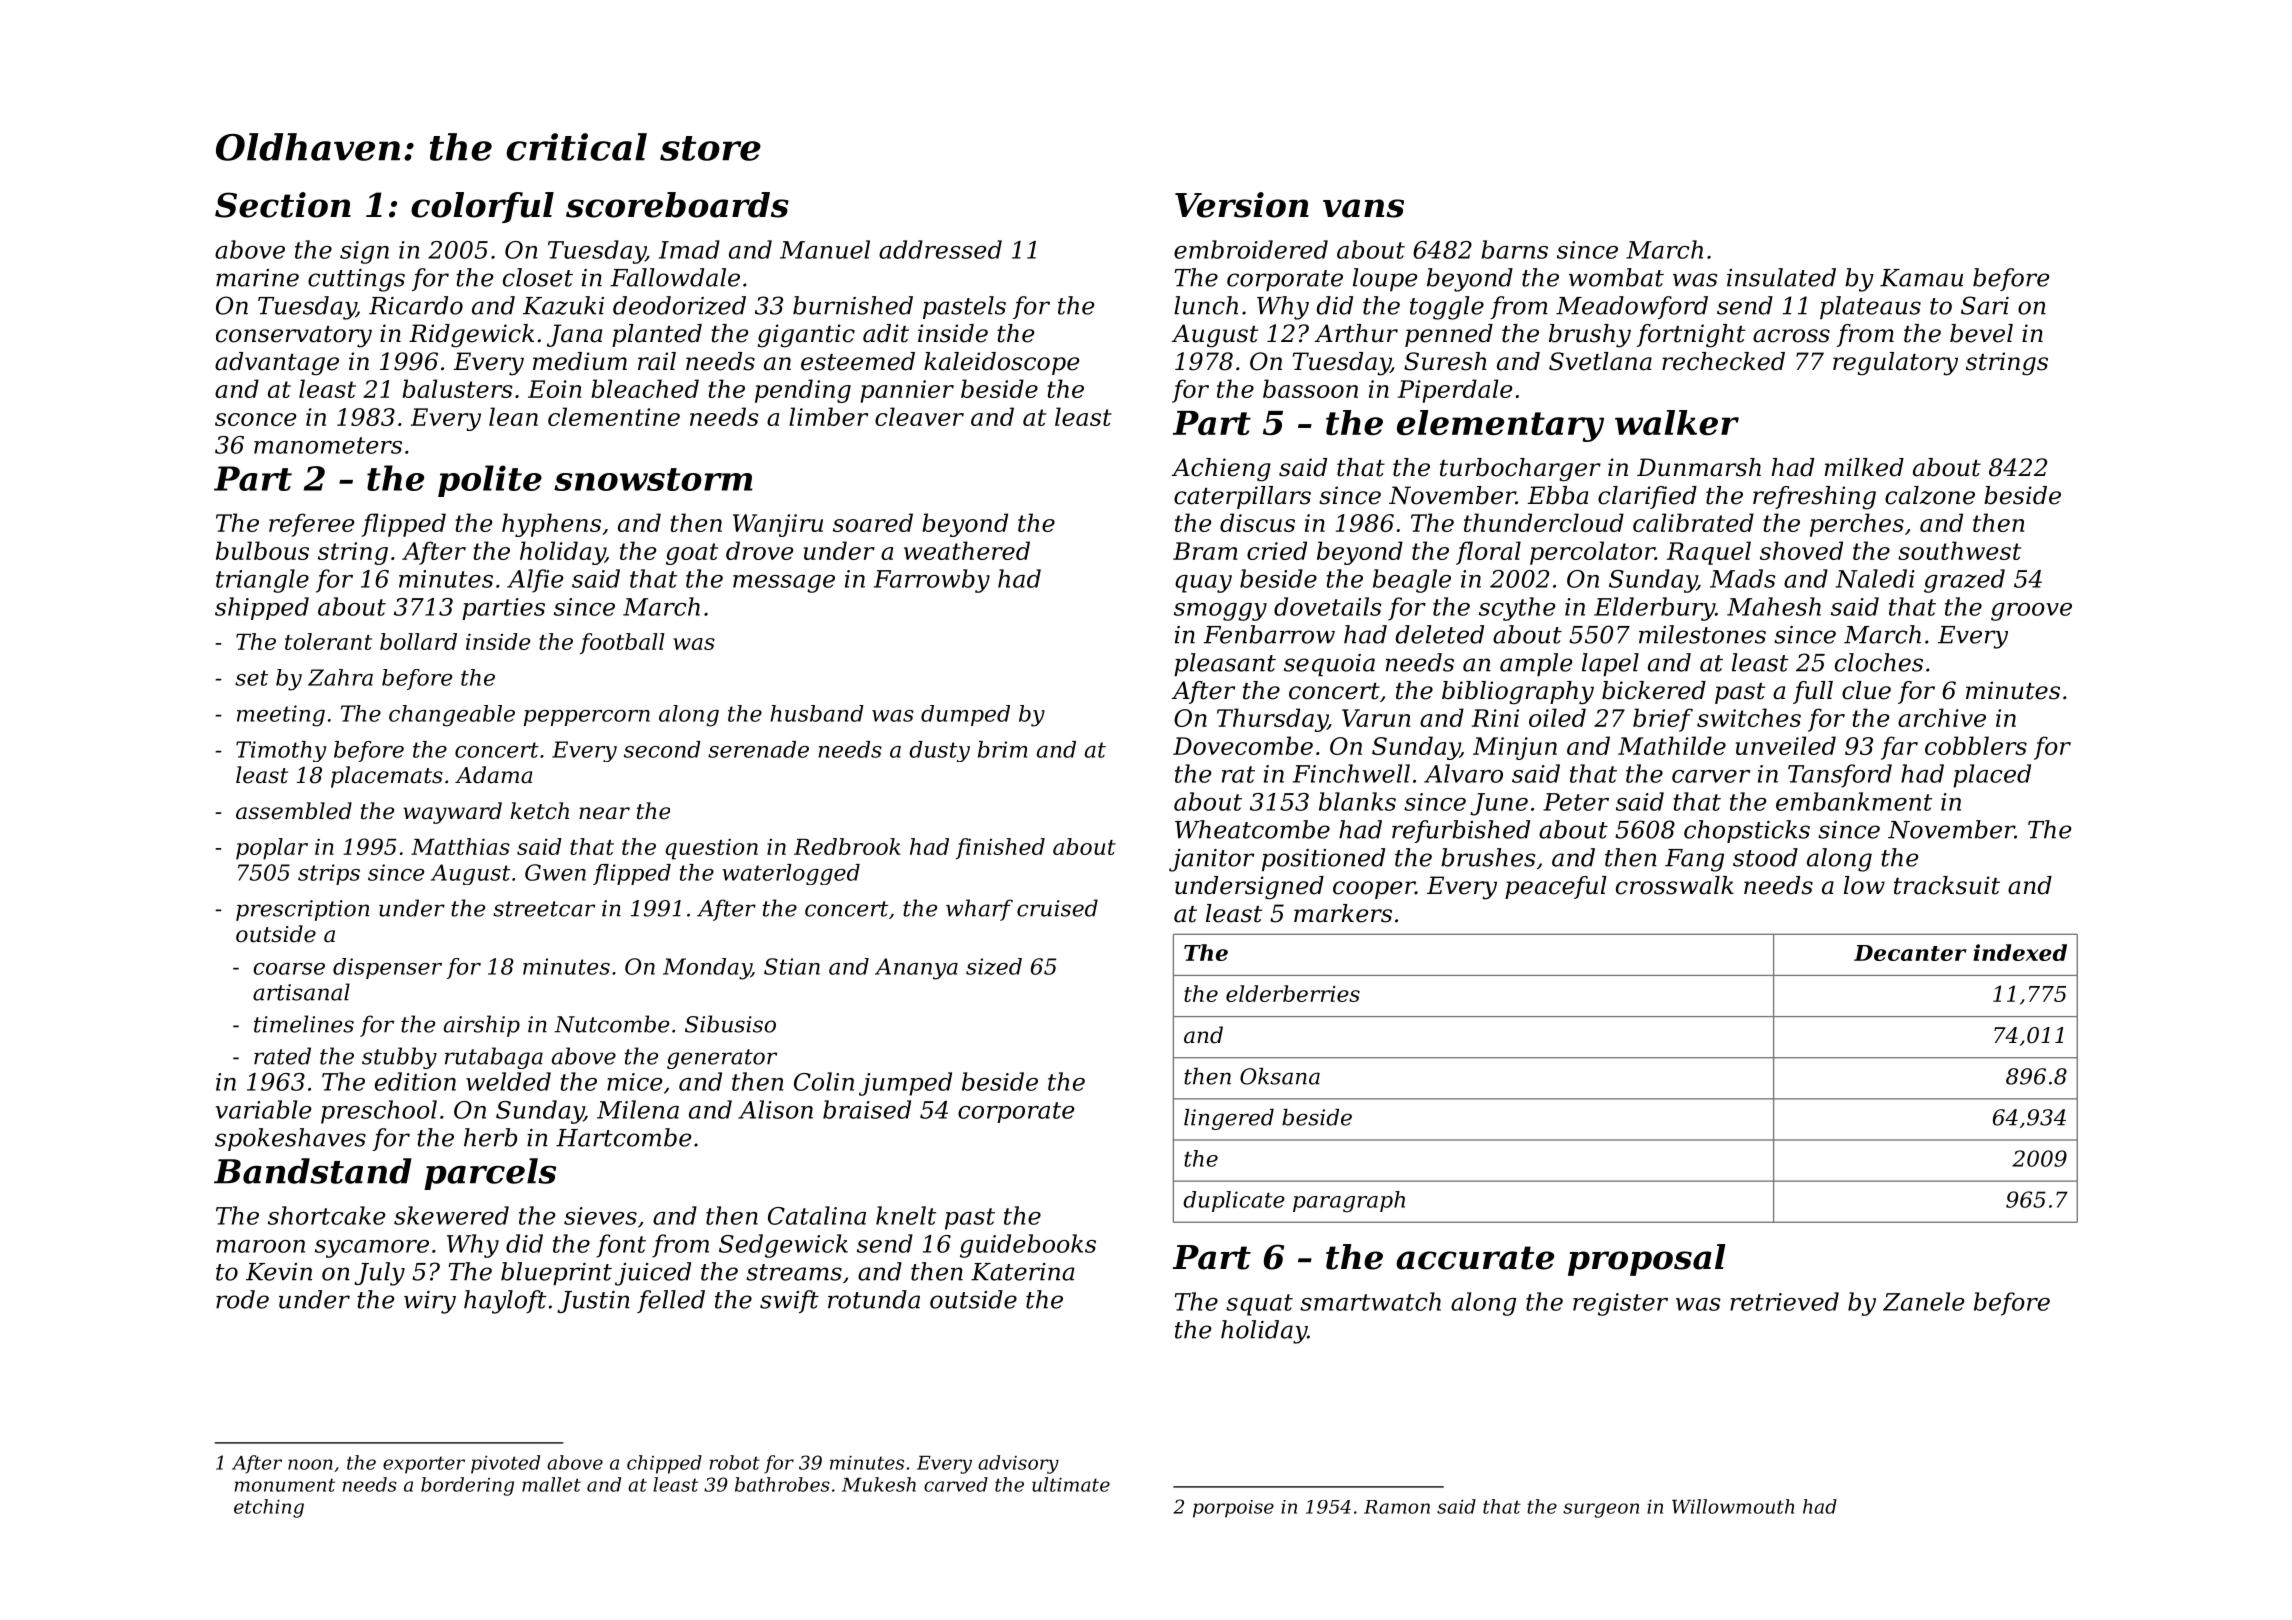 Image resolution: width=2292 pixels, height=1620 pixels. Describe the element at coordinates (1002, 363) in the screenshot. I see `kaleidoscope` at that location.
